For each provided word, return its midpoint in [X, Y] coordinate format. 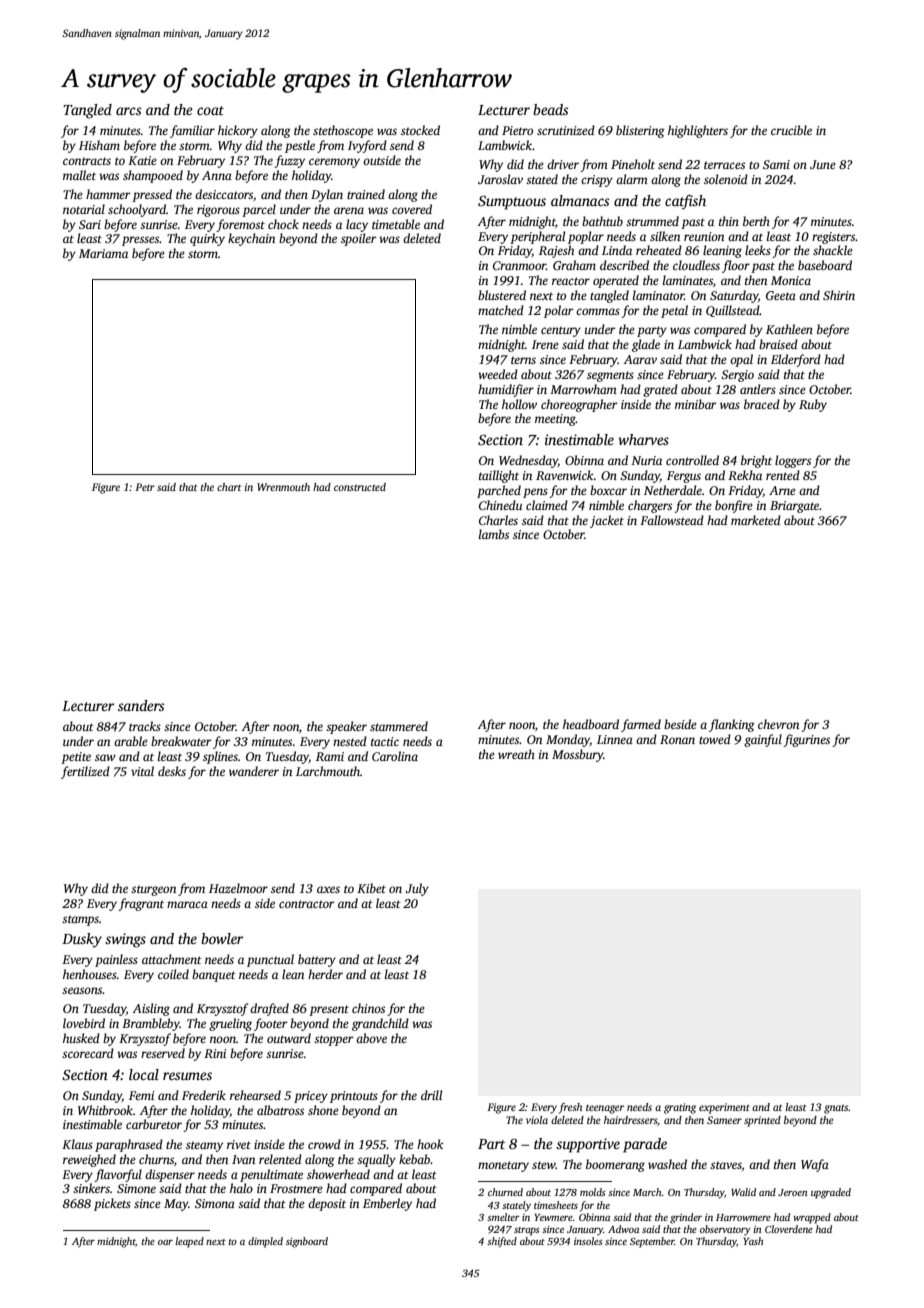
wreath [516, 754]
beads [551, 109]
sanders [141, 705]
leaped [189, 1242]
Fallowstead [672, 520]
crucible [791, 130]
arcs [129, 111]
